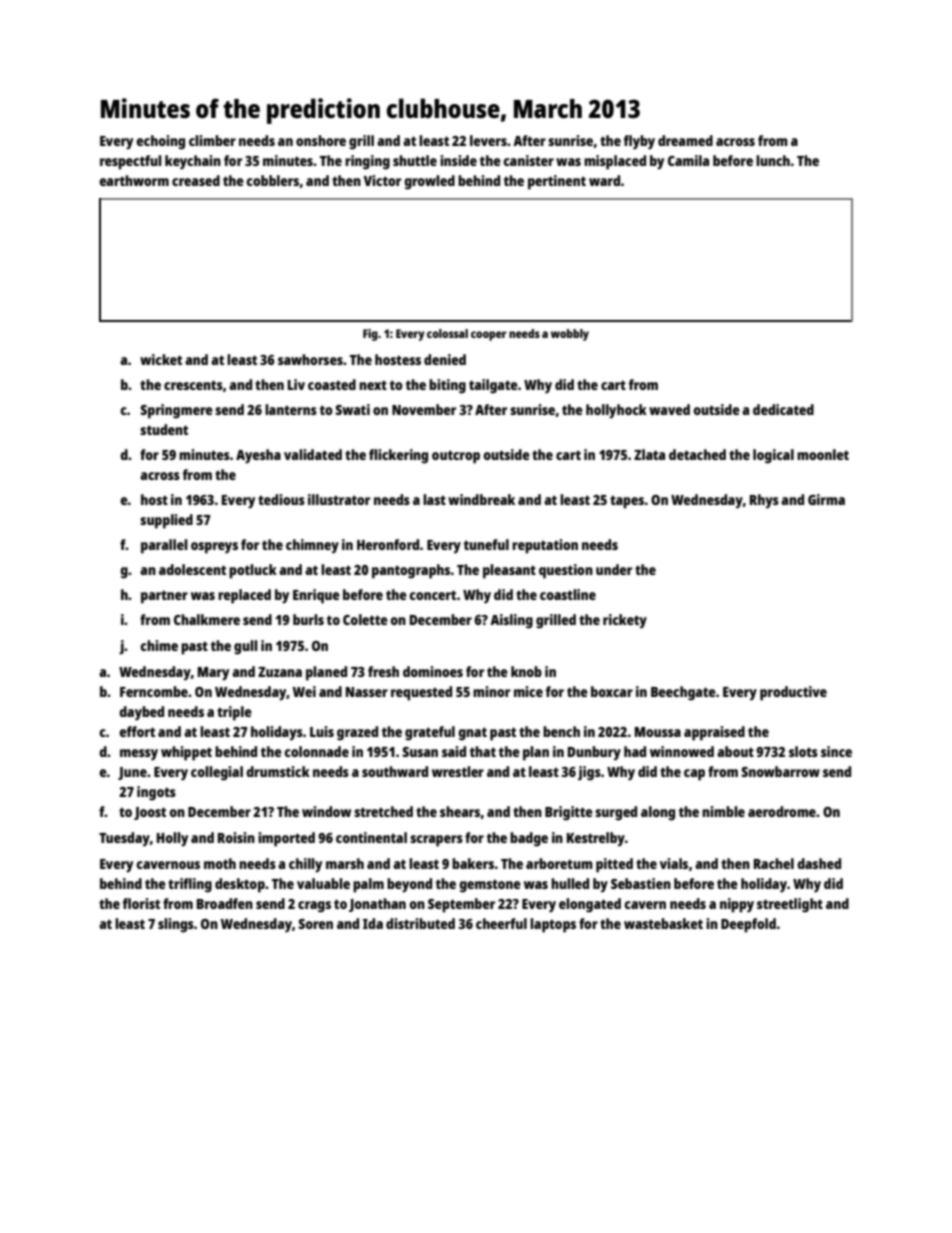 Image resolution: width=952 pixels, height=1233 pixels. I want to click on illustrator, so click(339, 499).
